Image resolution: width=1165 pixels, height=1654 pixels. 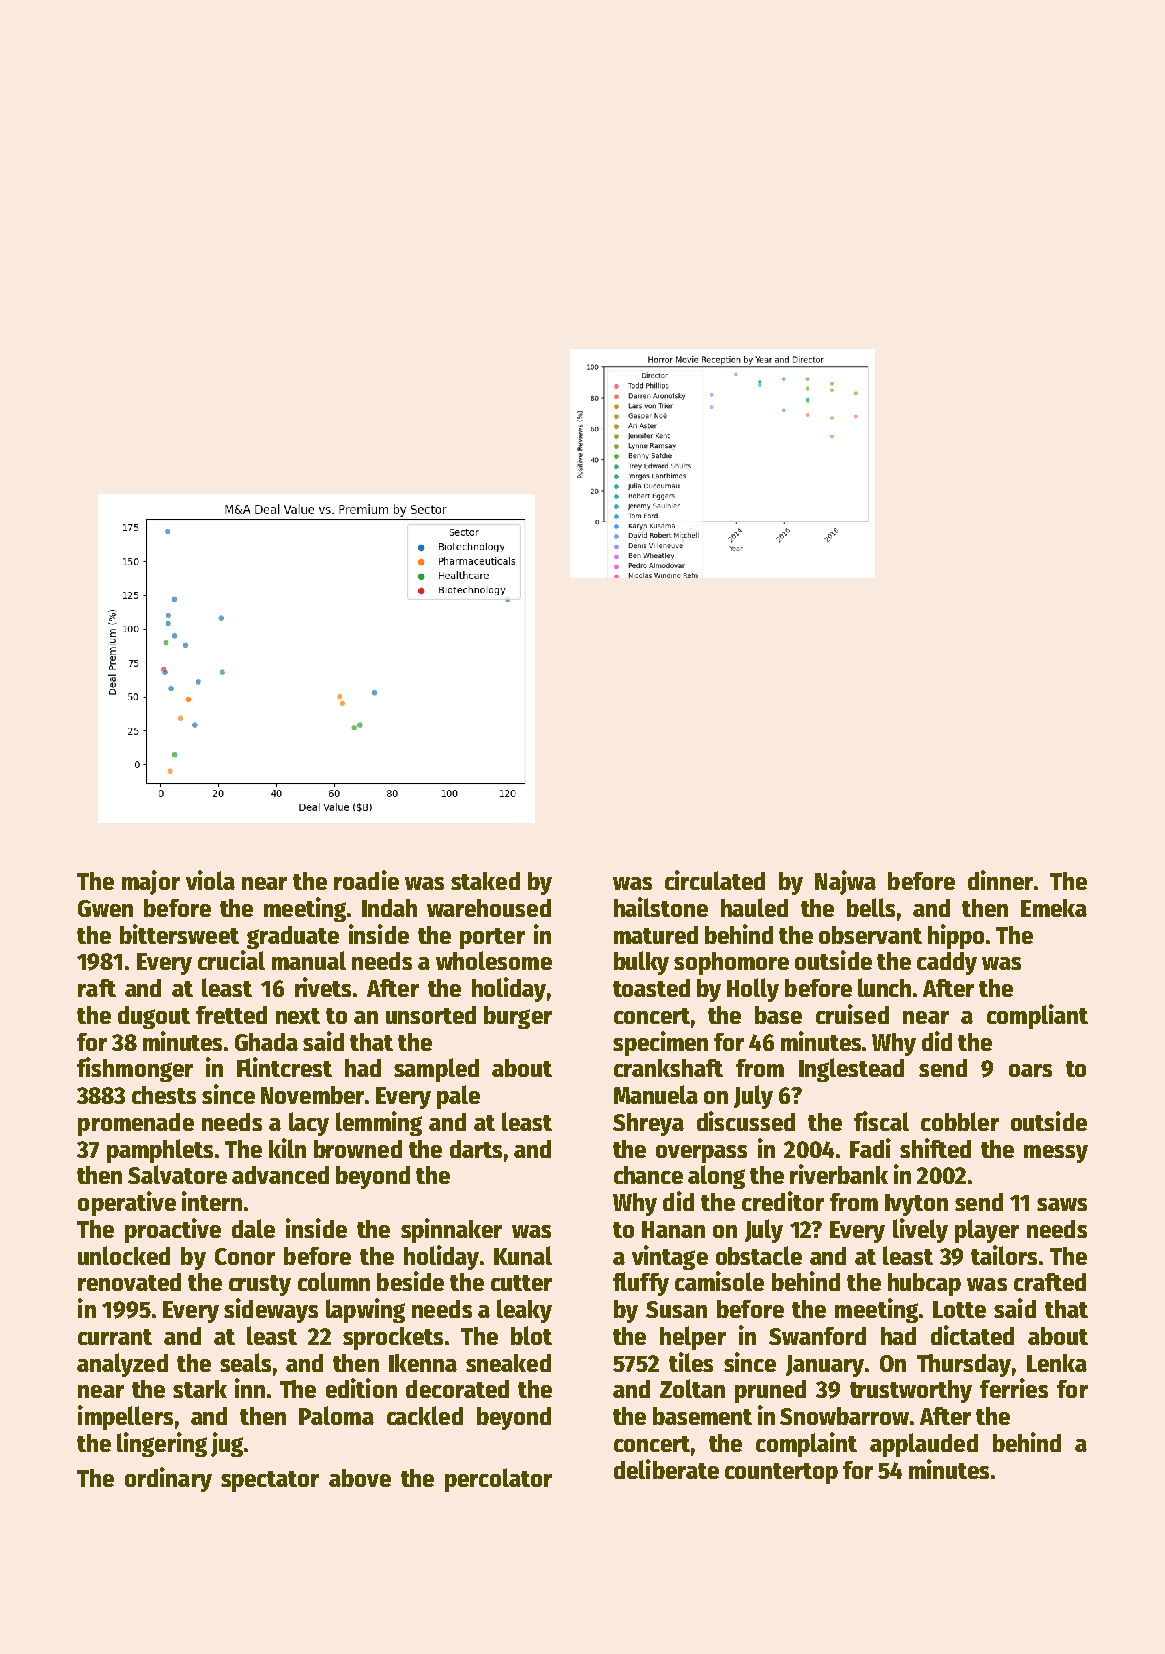 What do you see at coordinates (168, 1479) in the screenshot?
I see `ordinary` at bounding box center [168, 1479].
